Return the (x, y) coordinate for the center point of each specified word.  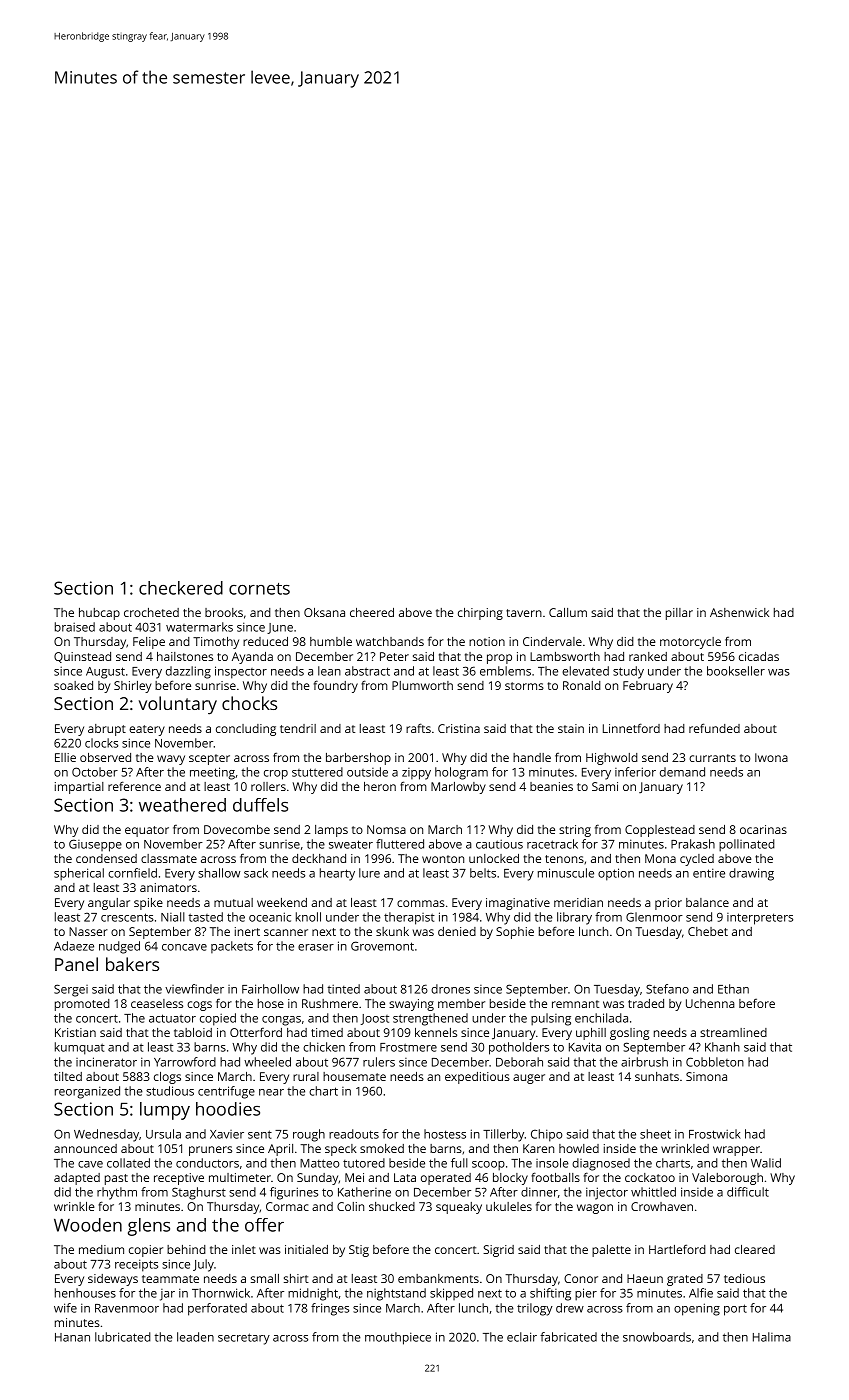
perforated (217, 1309)
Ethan (733, 989)
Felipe (149, 643)
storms (524, 686)
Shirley (132, 687)
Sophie (515, 933)
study (628, 672)
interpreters (760, 919)
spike (148, 904)
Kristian (75, 1032)
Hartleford (677, 1249)
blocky (510, 1179)
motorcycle (690, 643)
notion (487, 641)
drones (450, 989)
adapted (77, 1179)
